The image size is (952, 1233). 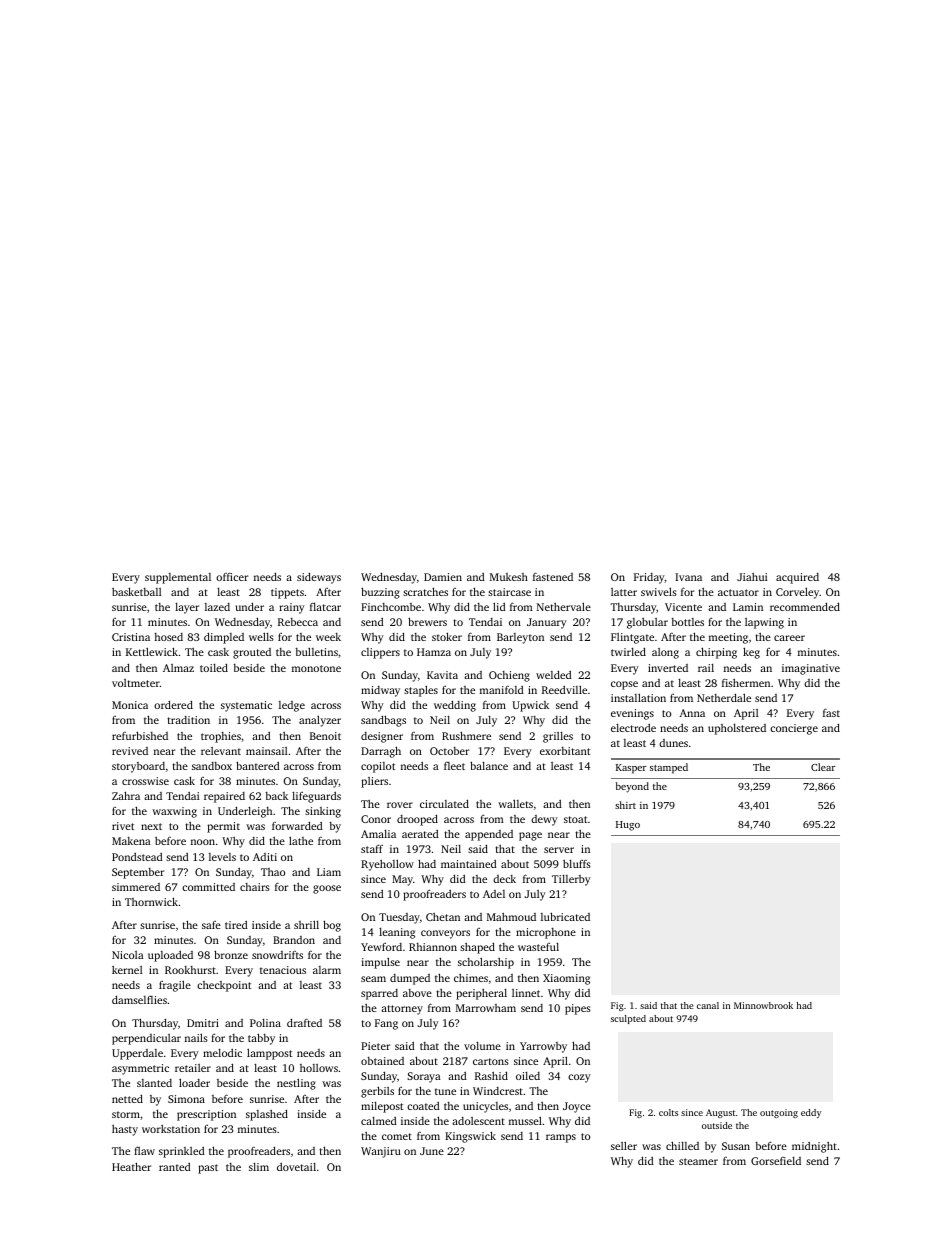 What do you see at coordinates (504, 879) in the document?
I see `deck` at bounding box center [504, 879].
